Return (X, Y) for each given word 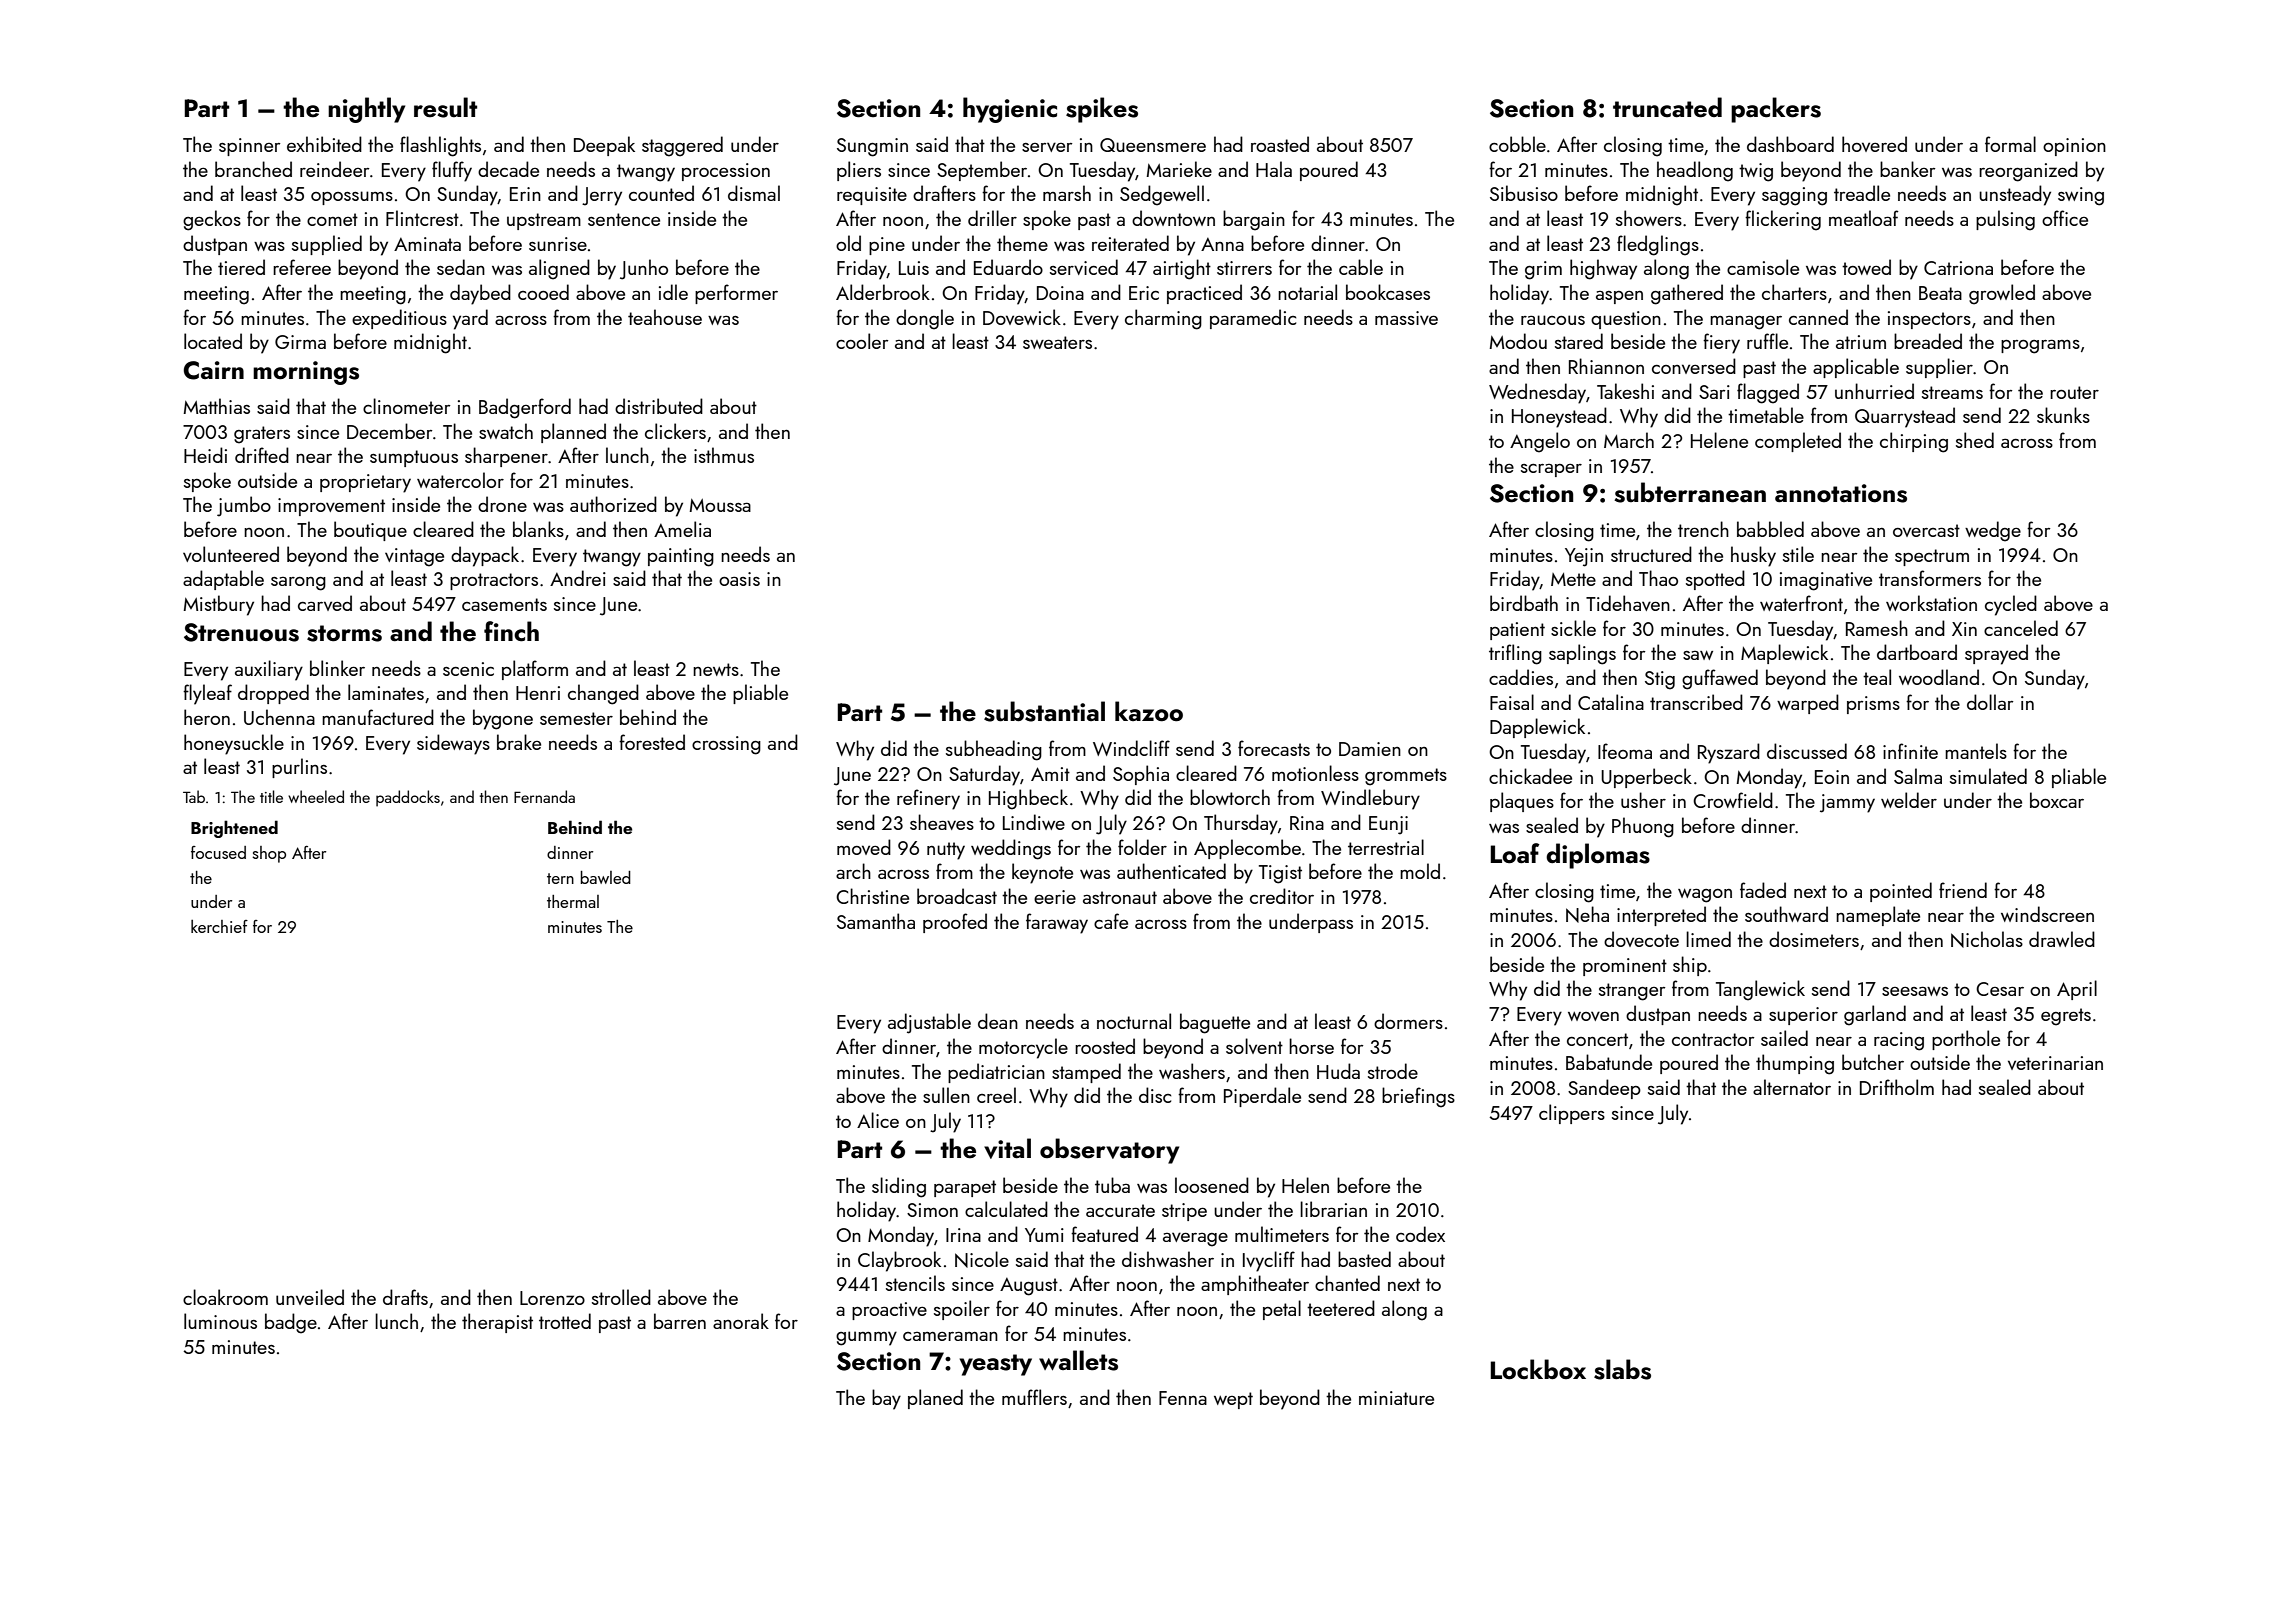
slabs (1622, 1369)
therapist (497, 1323)
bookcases (1388, 292)
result (445, 107)
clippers (1572, 1114)
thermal (573, 901)
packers (1776, 110)
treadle (1862, 193)
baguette (1215, 1023)
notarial (1307, 292)
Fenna (1183, 1398)
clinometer (406, 406)
